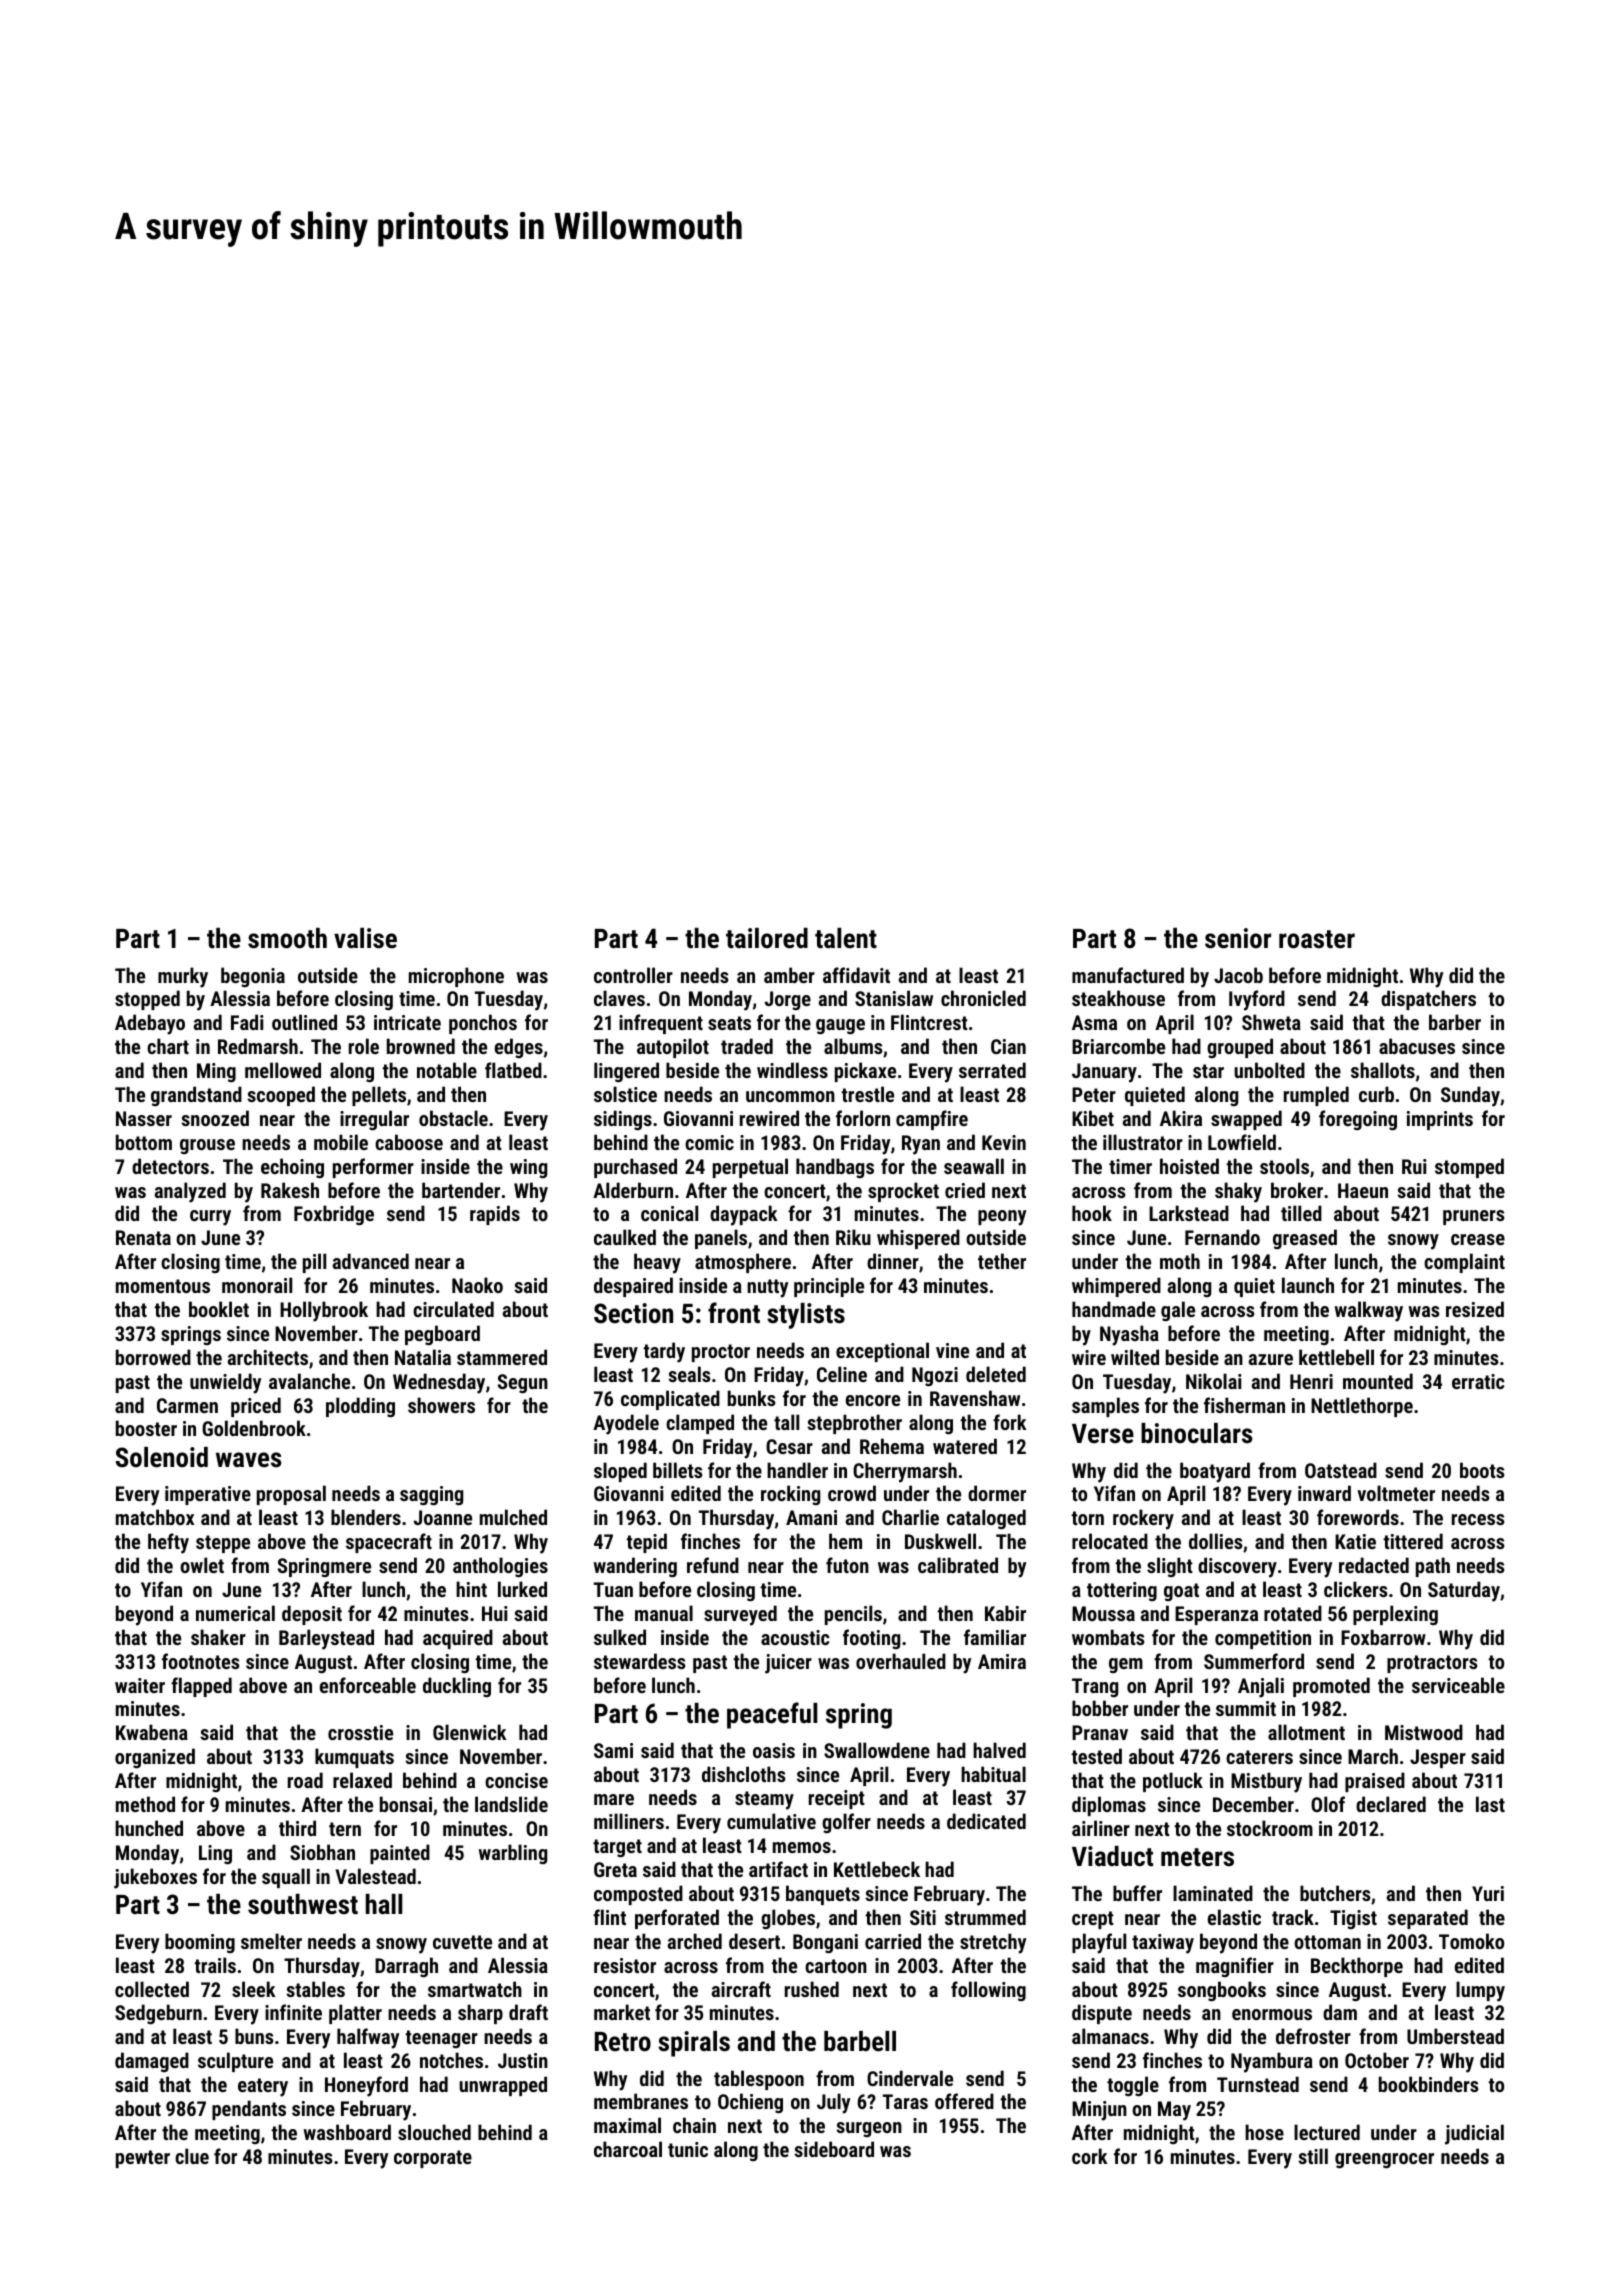  I want to click on borrowed, so click(153, 1357).
